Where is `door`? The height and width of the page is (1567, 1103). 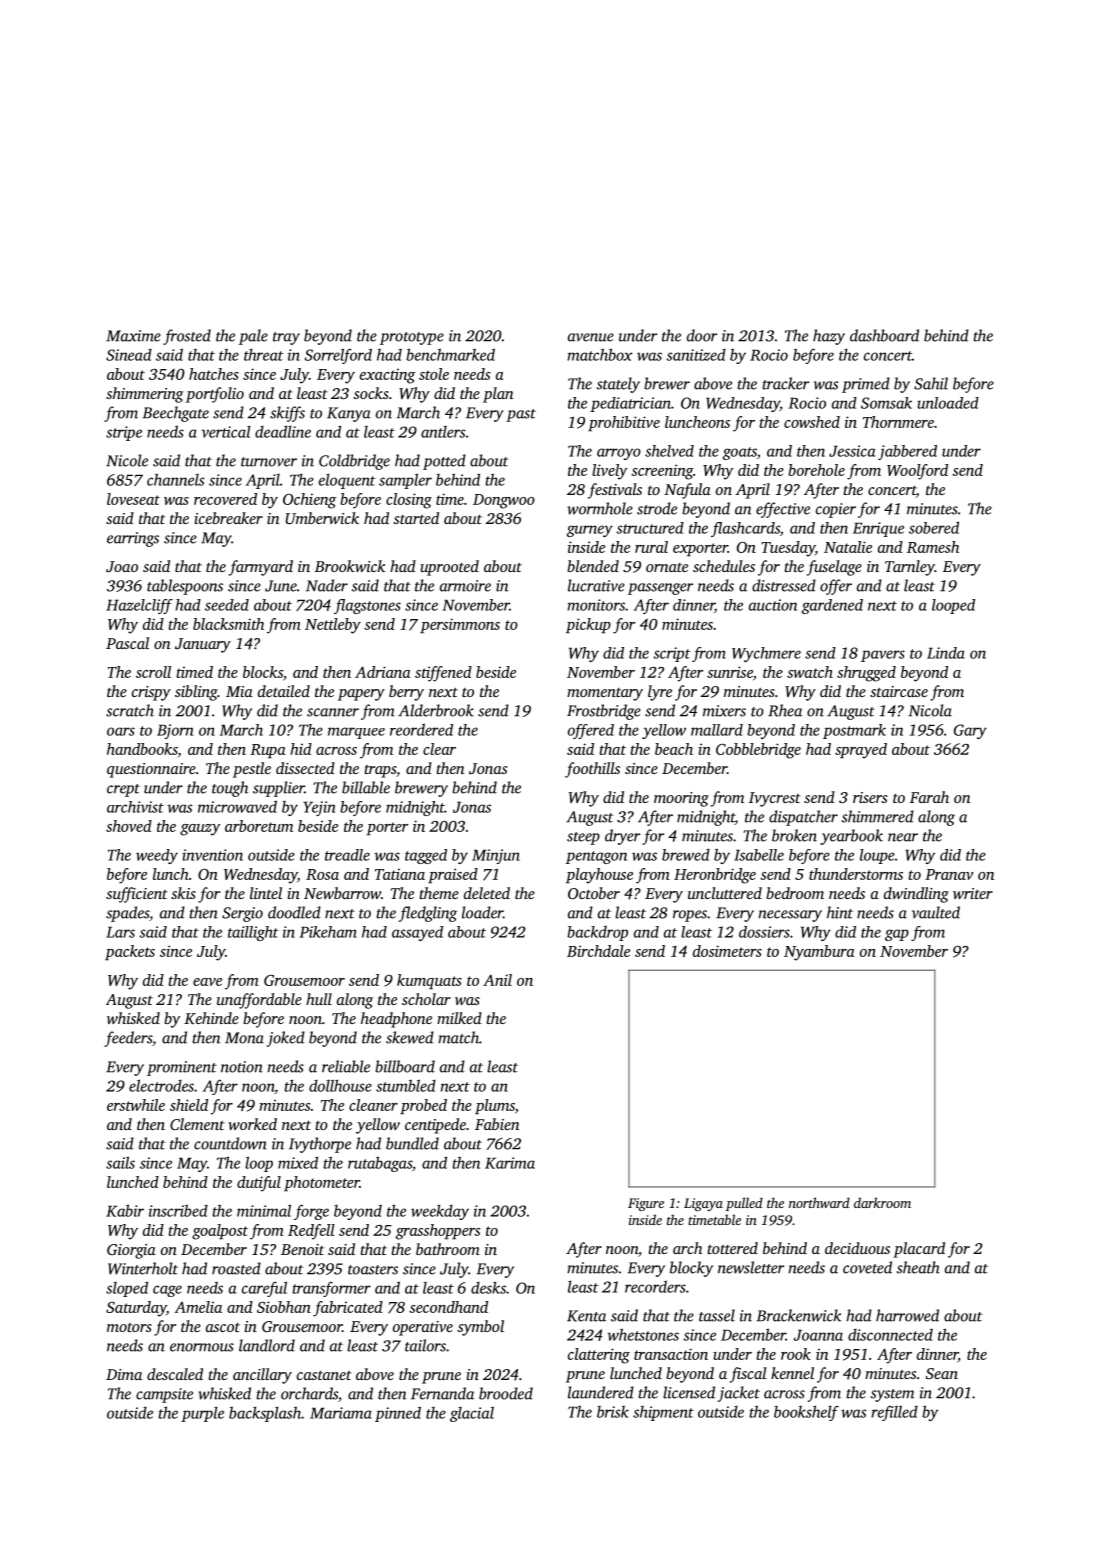
door is located at coordinates (702, 335).
